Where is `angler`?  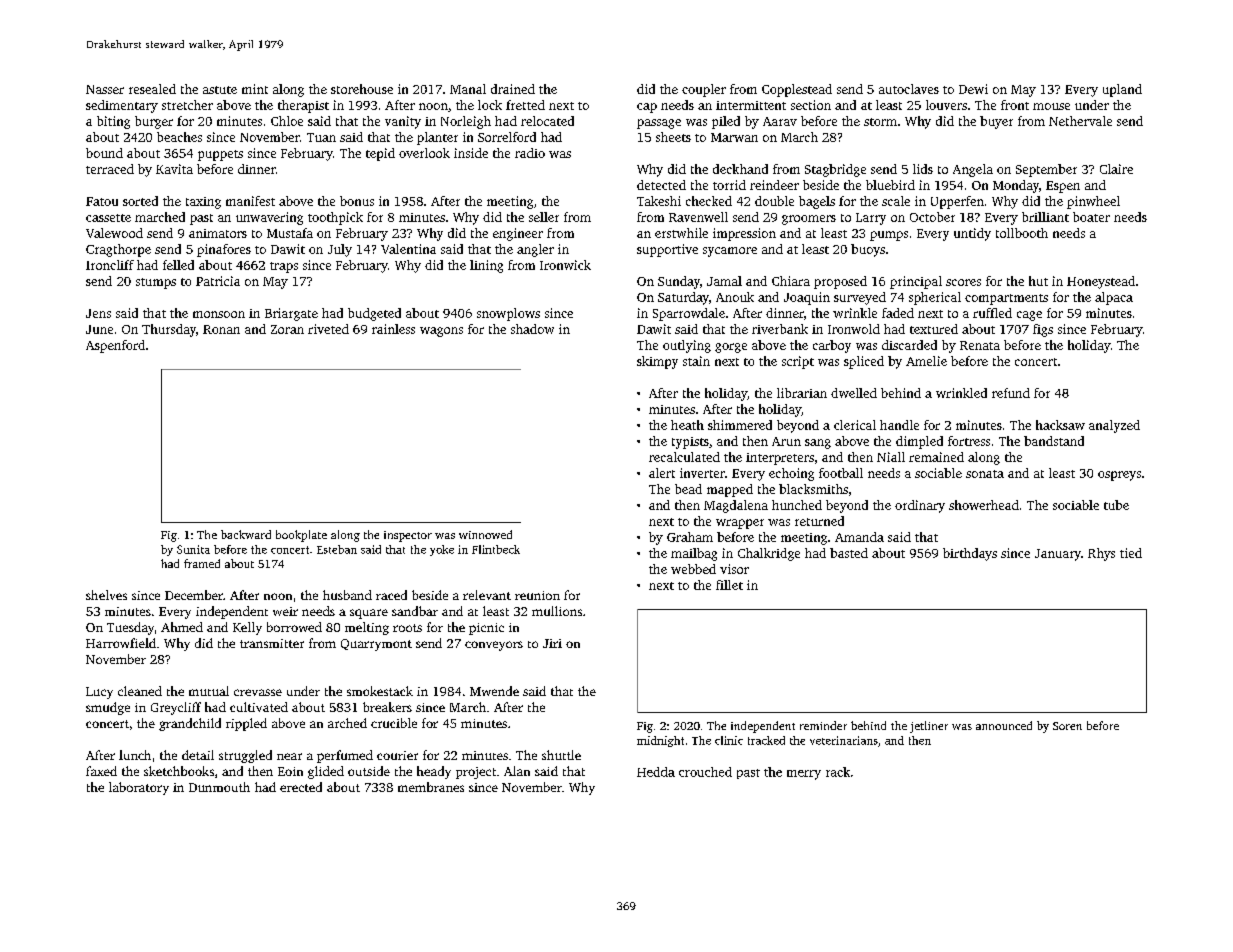
angler is located at coordinates (535, 250).
